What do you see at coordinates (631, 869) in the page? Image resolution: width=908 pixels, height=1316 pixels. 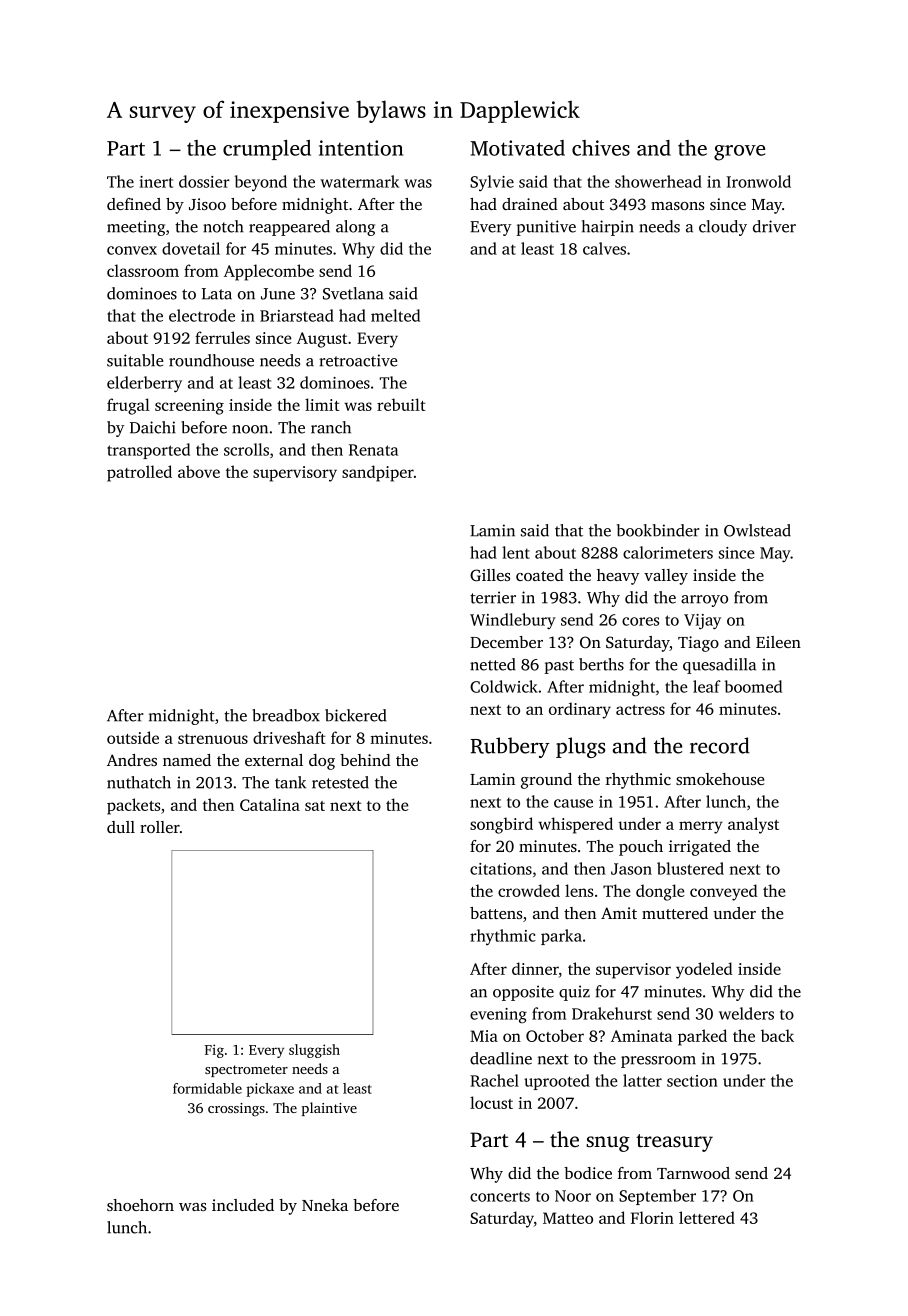 I see `Jason` at bounding box center [631, 869].
